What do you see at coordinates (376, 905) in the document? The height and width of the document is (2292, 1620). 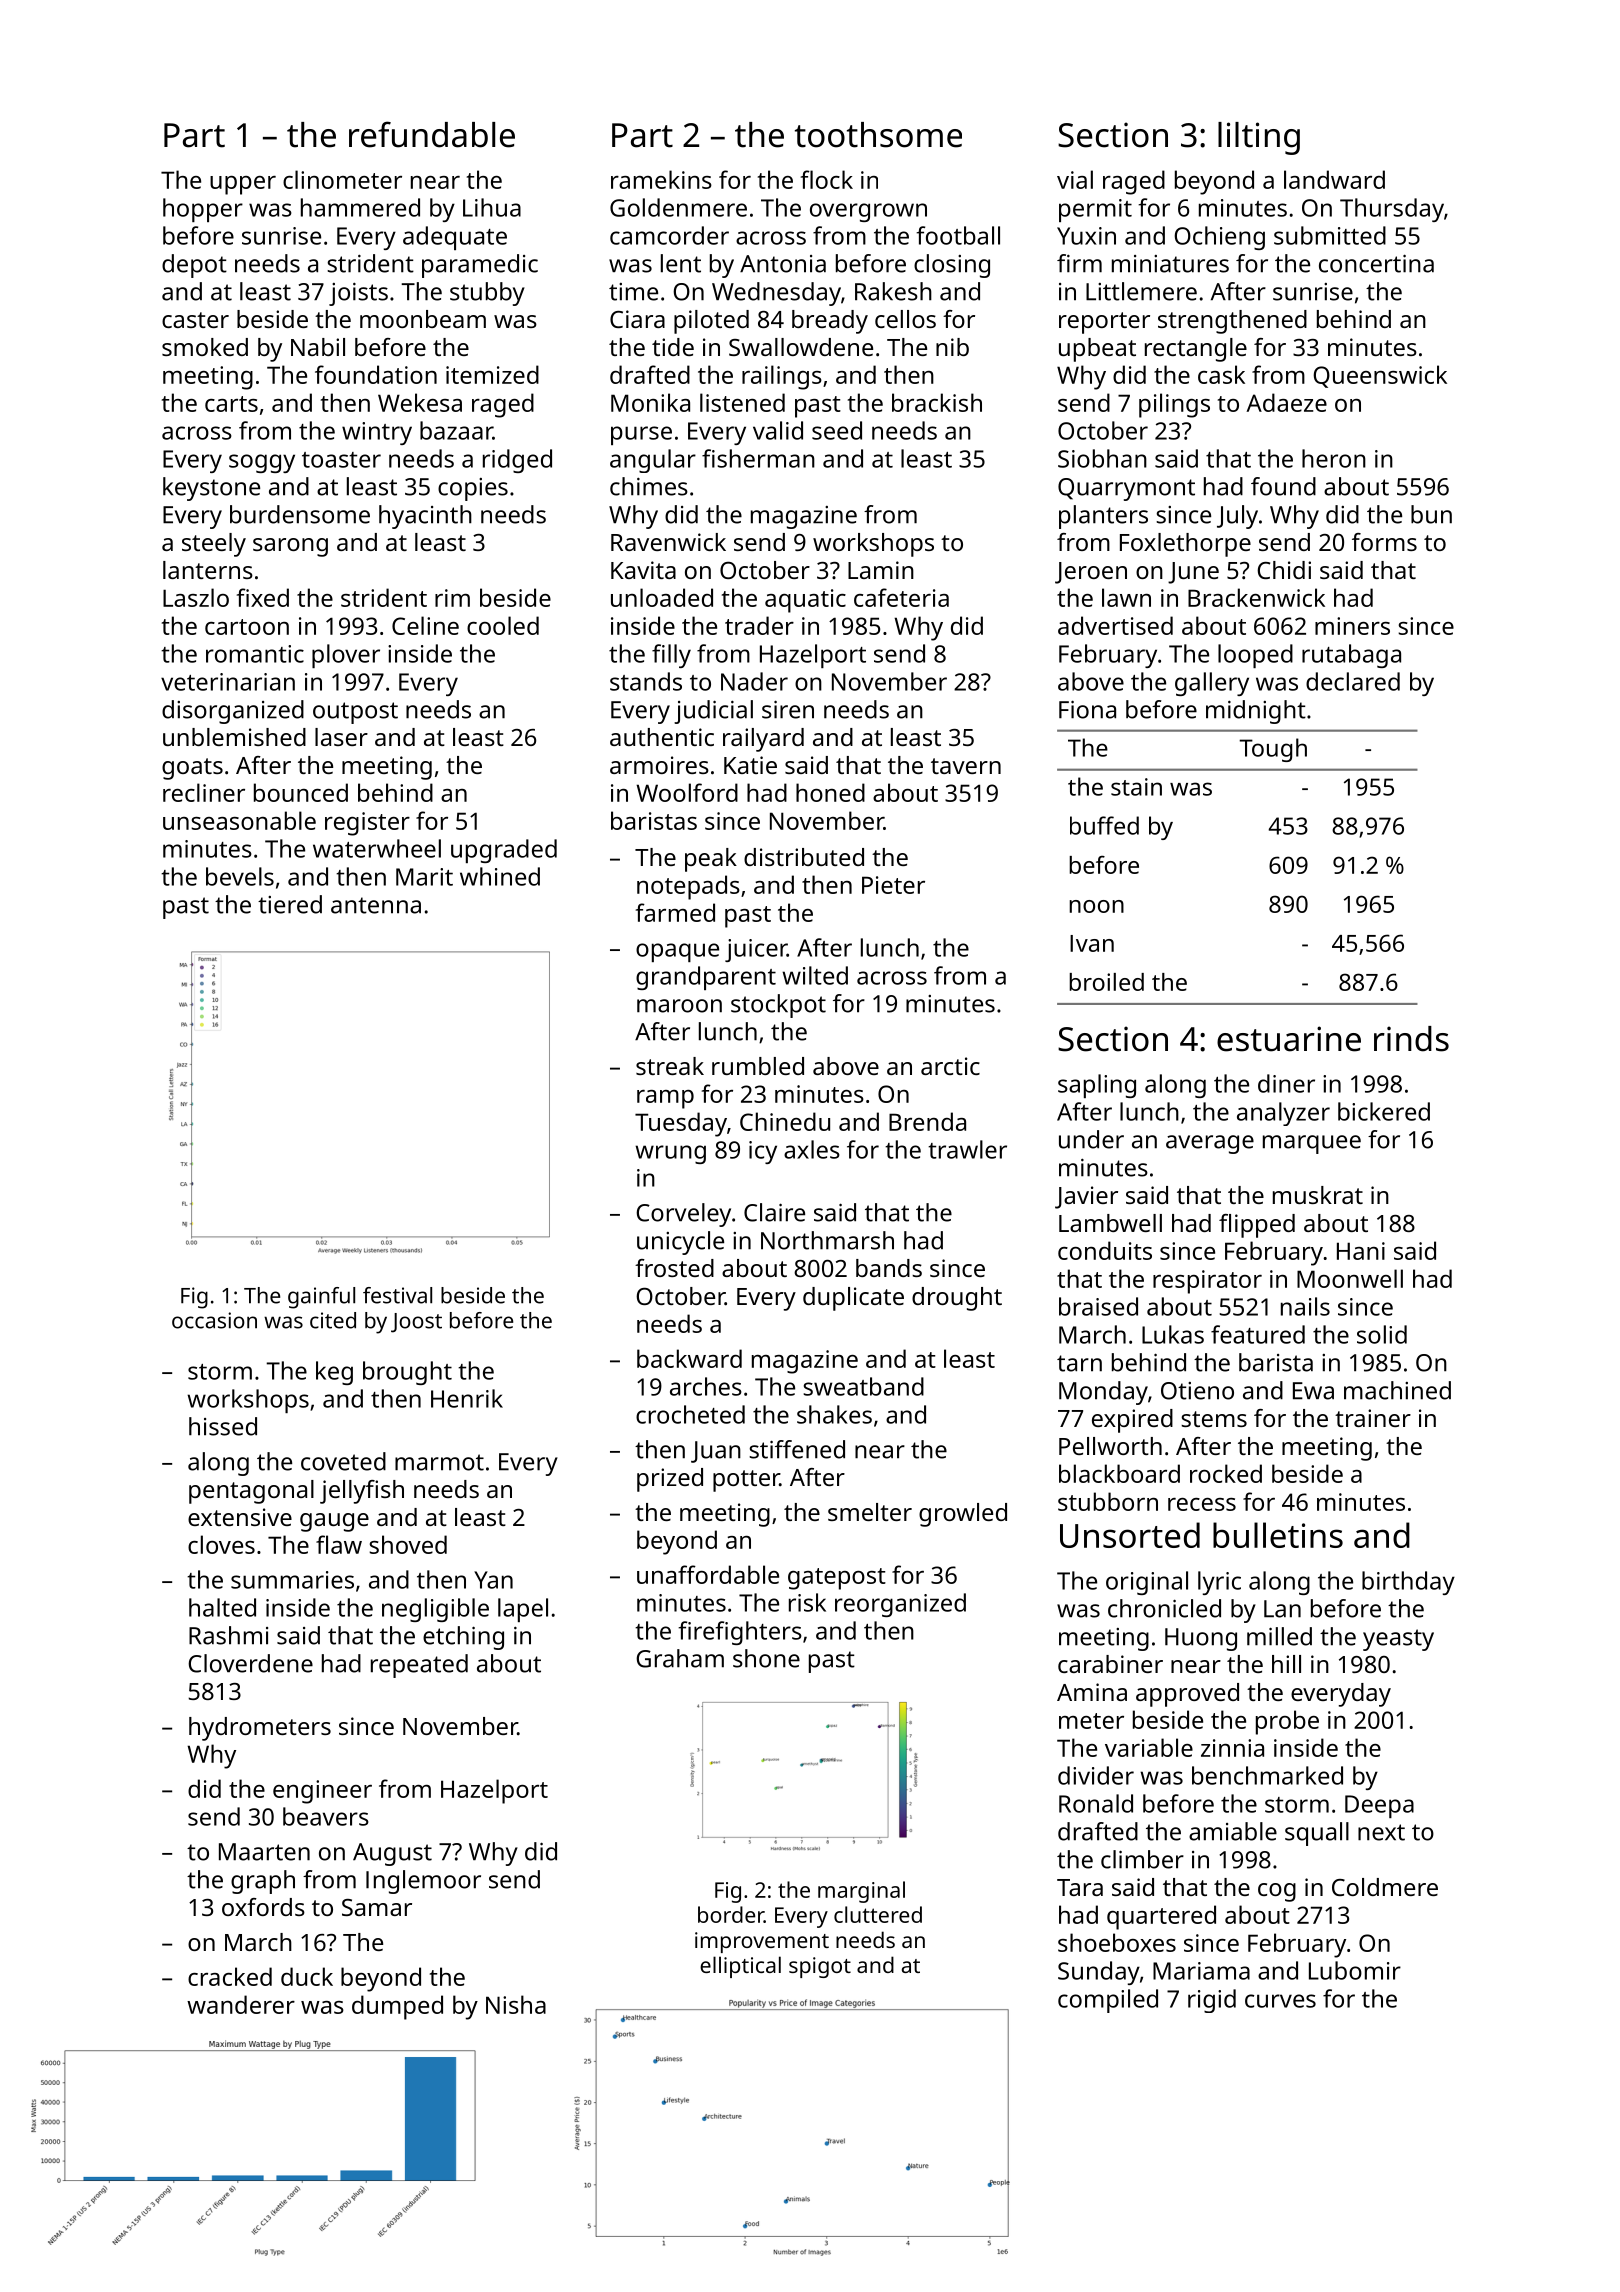 I see `antenna` at bounding box center [376, 905].
